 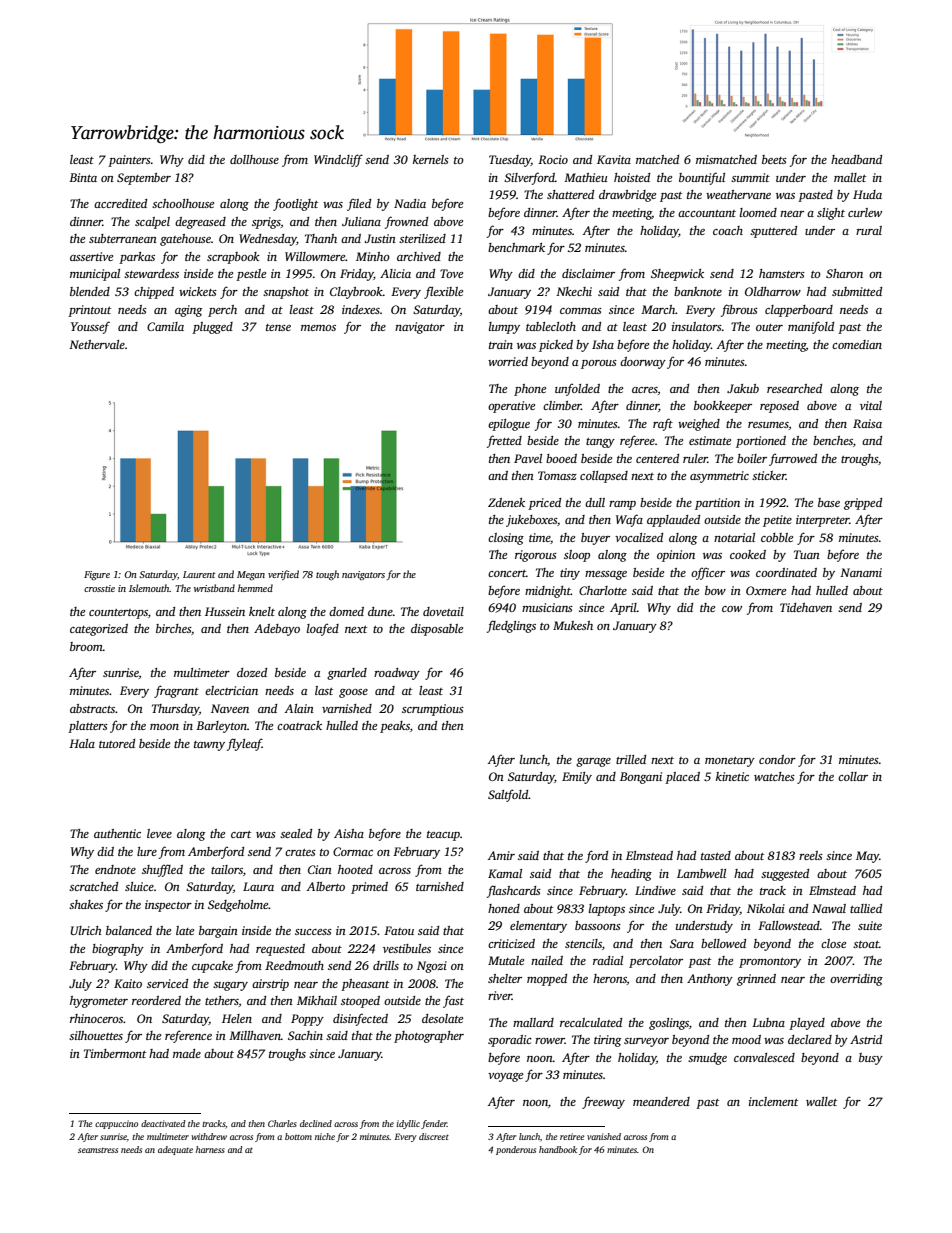 I want to click on handbook, so click(x=558, y=1149).
